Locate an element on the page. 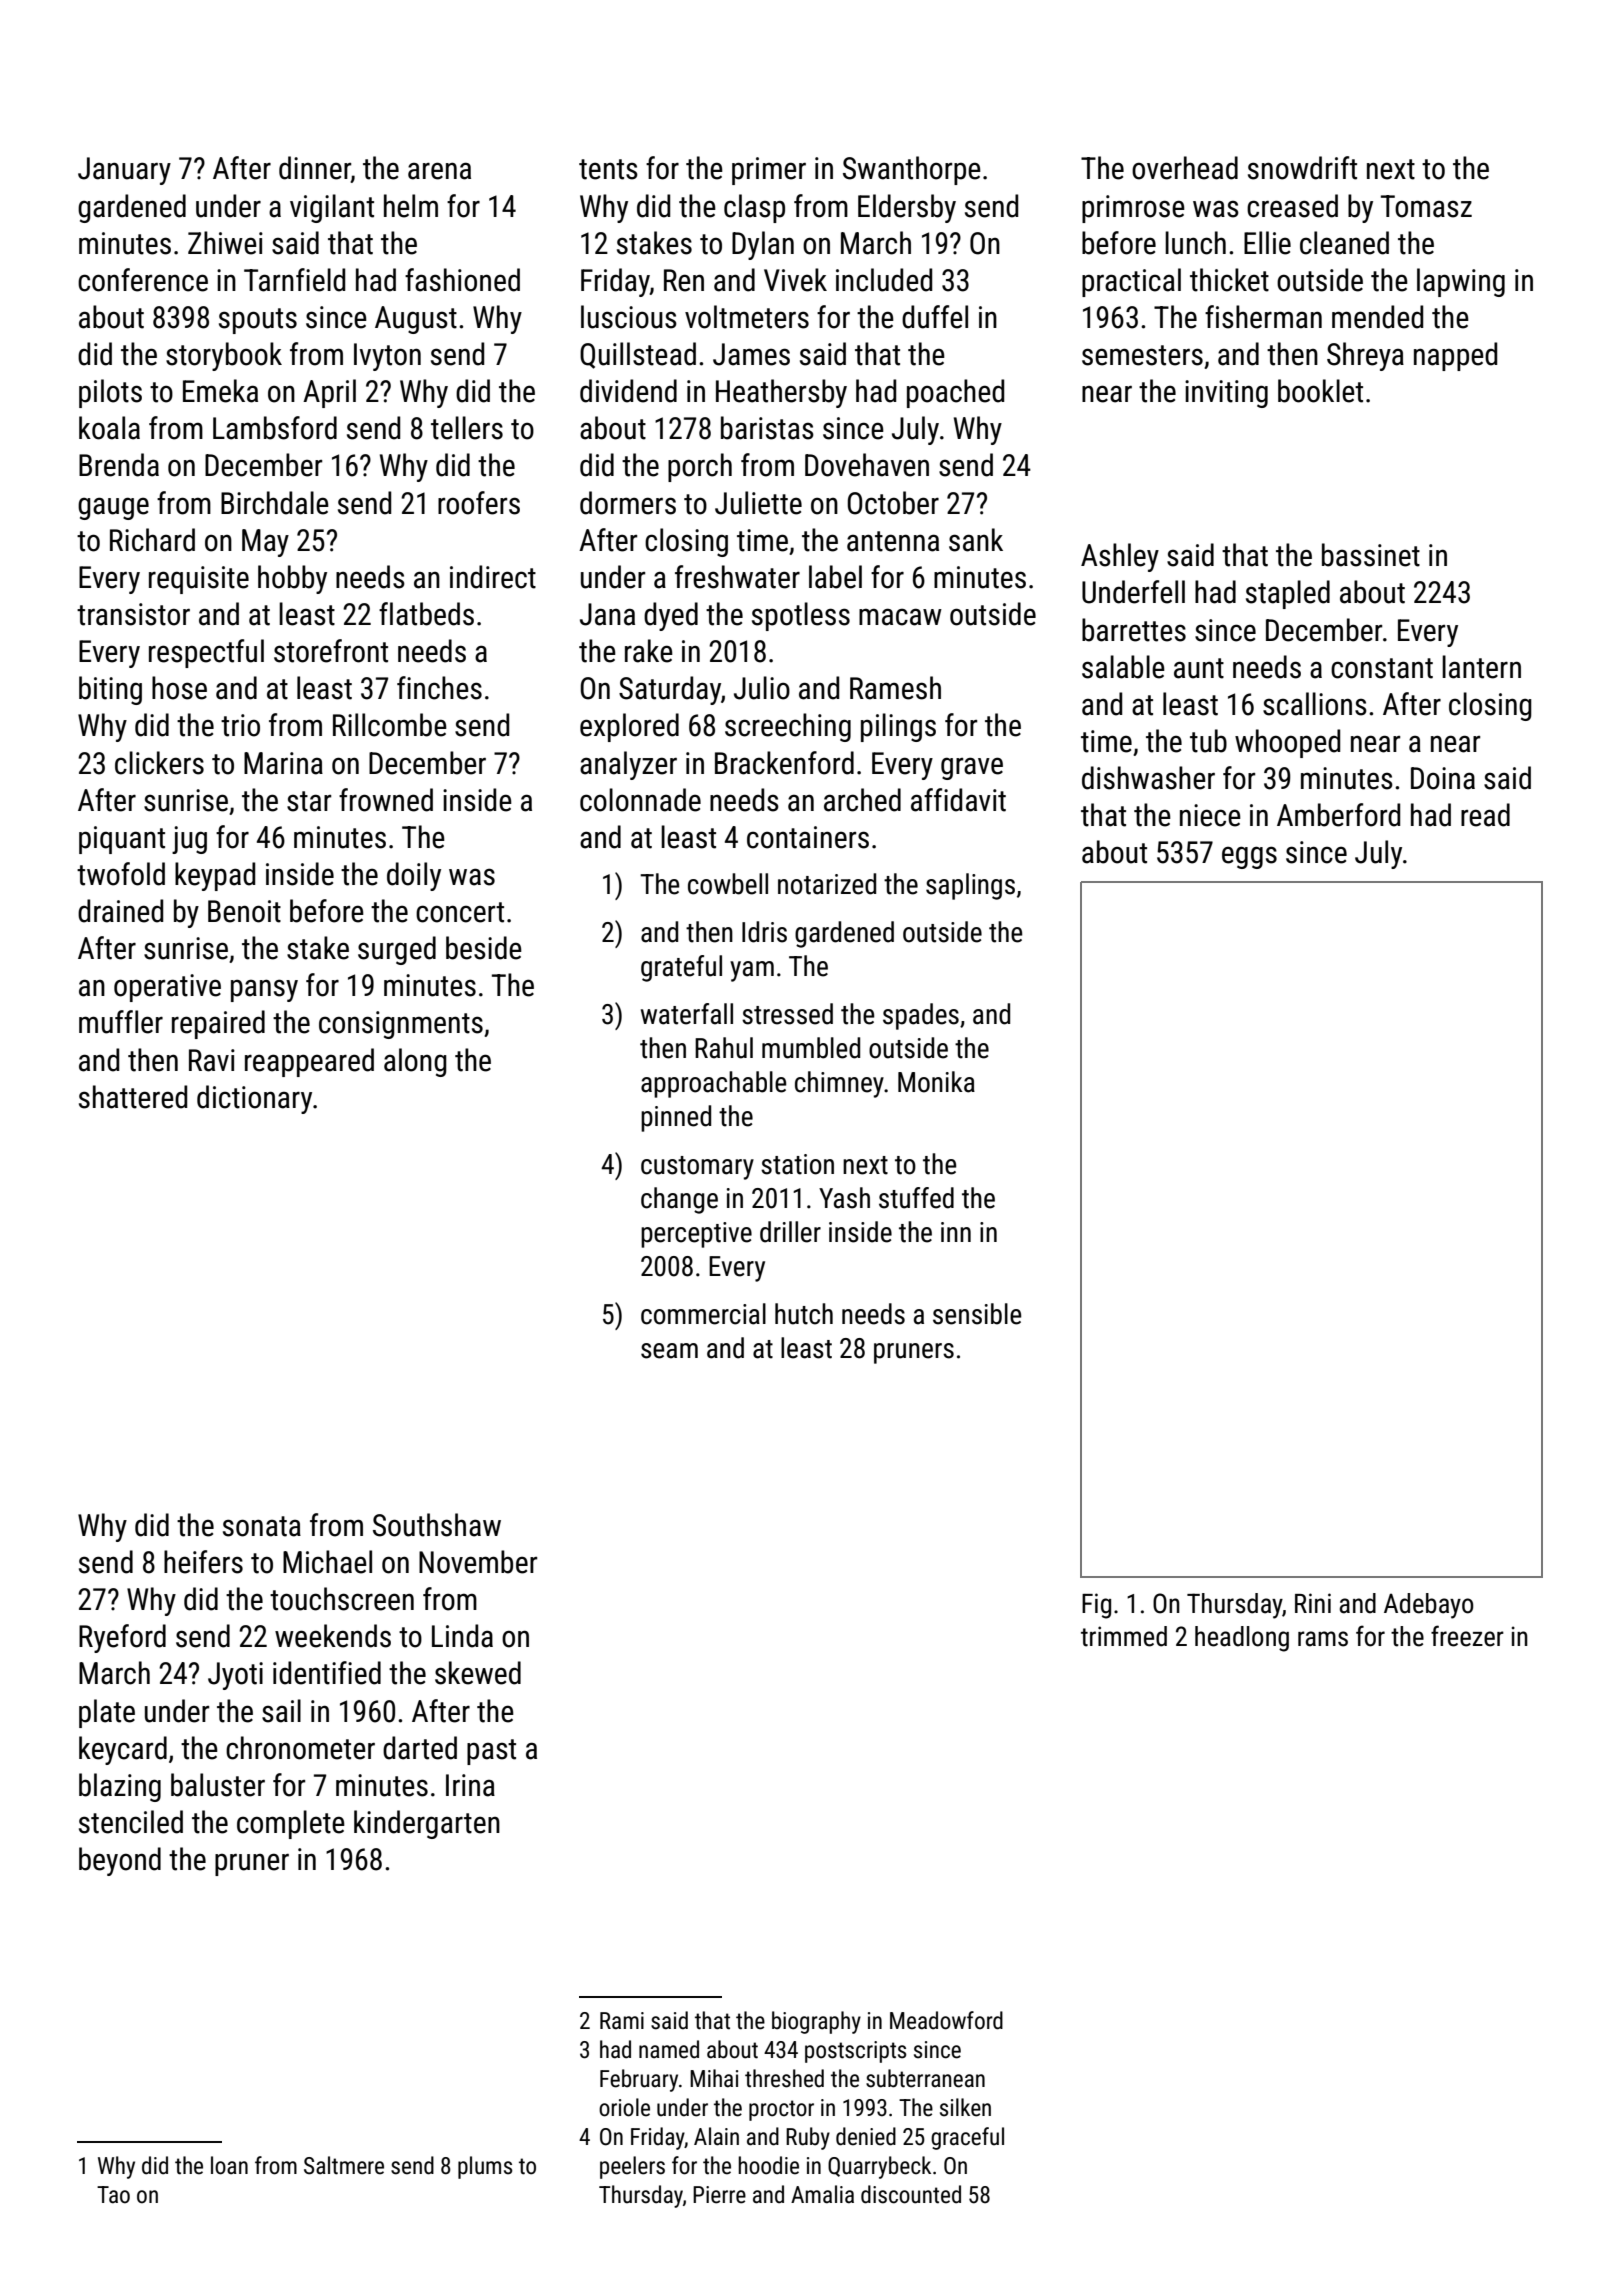 This document has width=1620, height=2292. snowdrift is located at coordinates (1302, 168).
